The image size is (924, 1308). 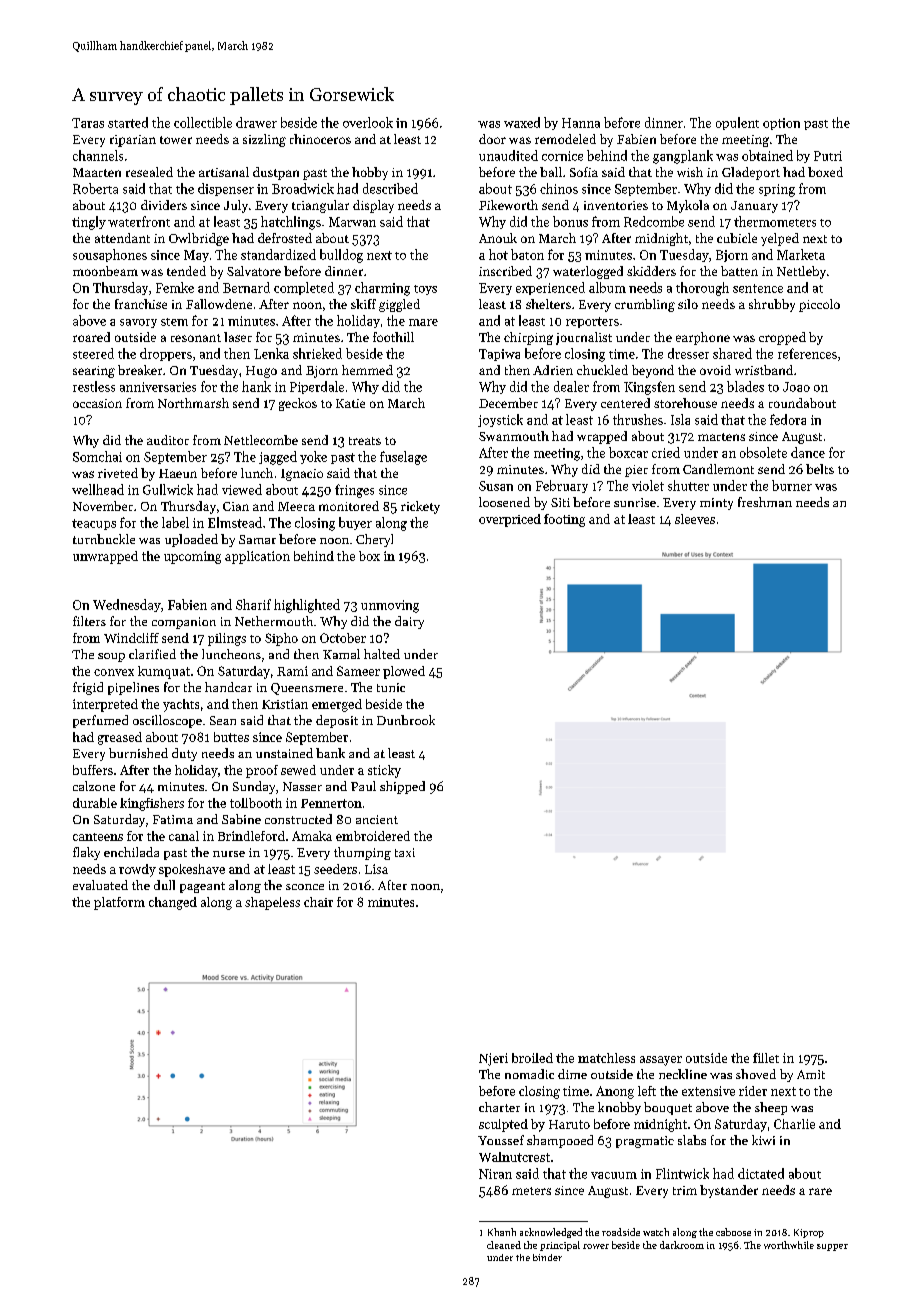 I want to click on Dunbrook, so click(x=406, y=720).
